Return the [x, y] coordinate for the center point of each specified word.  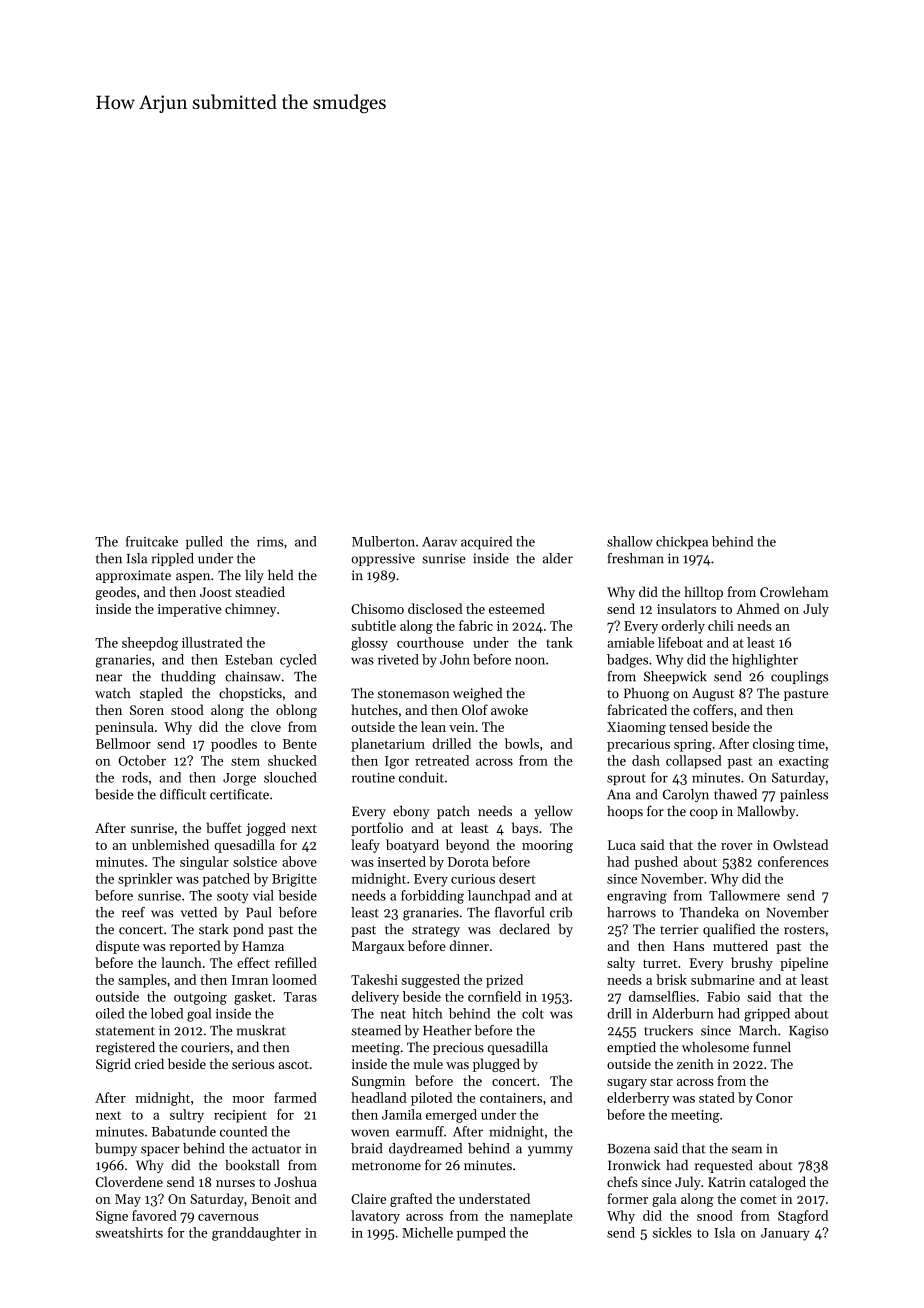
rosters [804, 930]
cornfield [494, 996]
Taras [300, 997]
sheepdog [150, 644]
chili [721, 625]
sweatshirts [129, 1232]
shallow [630, 541]
